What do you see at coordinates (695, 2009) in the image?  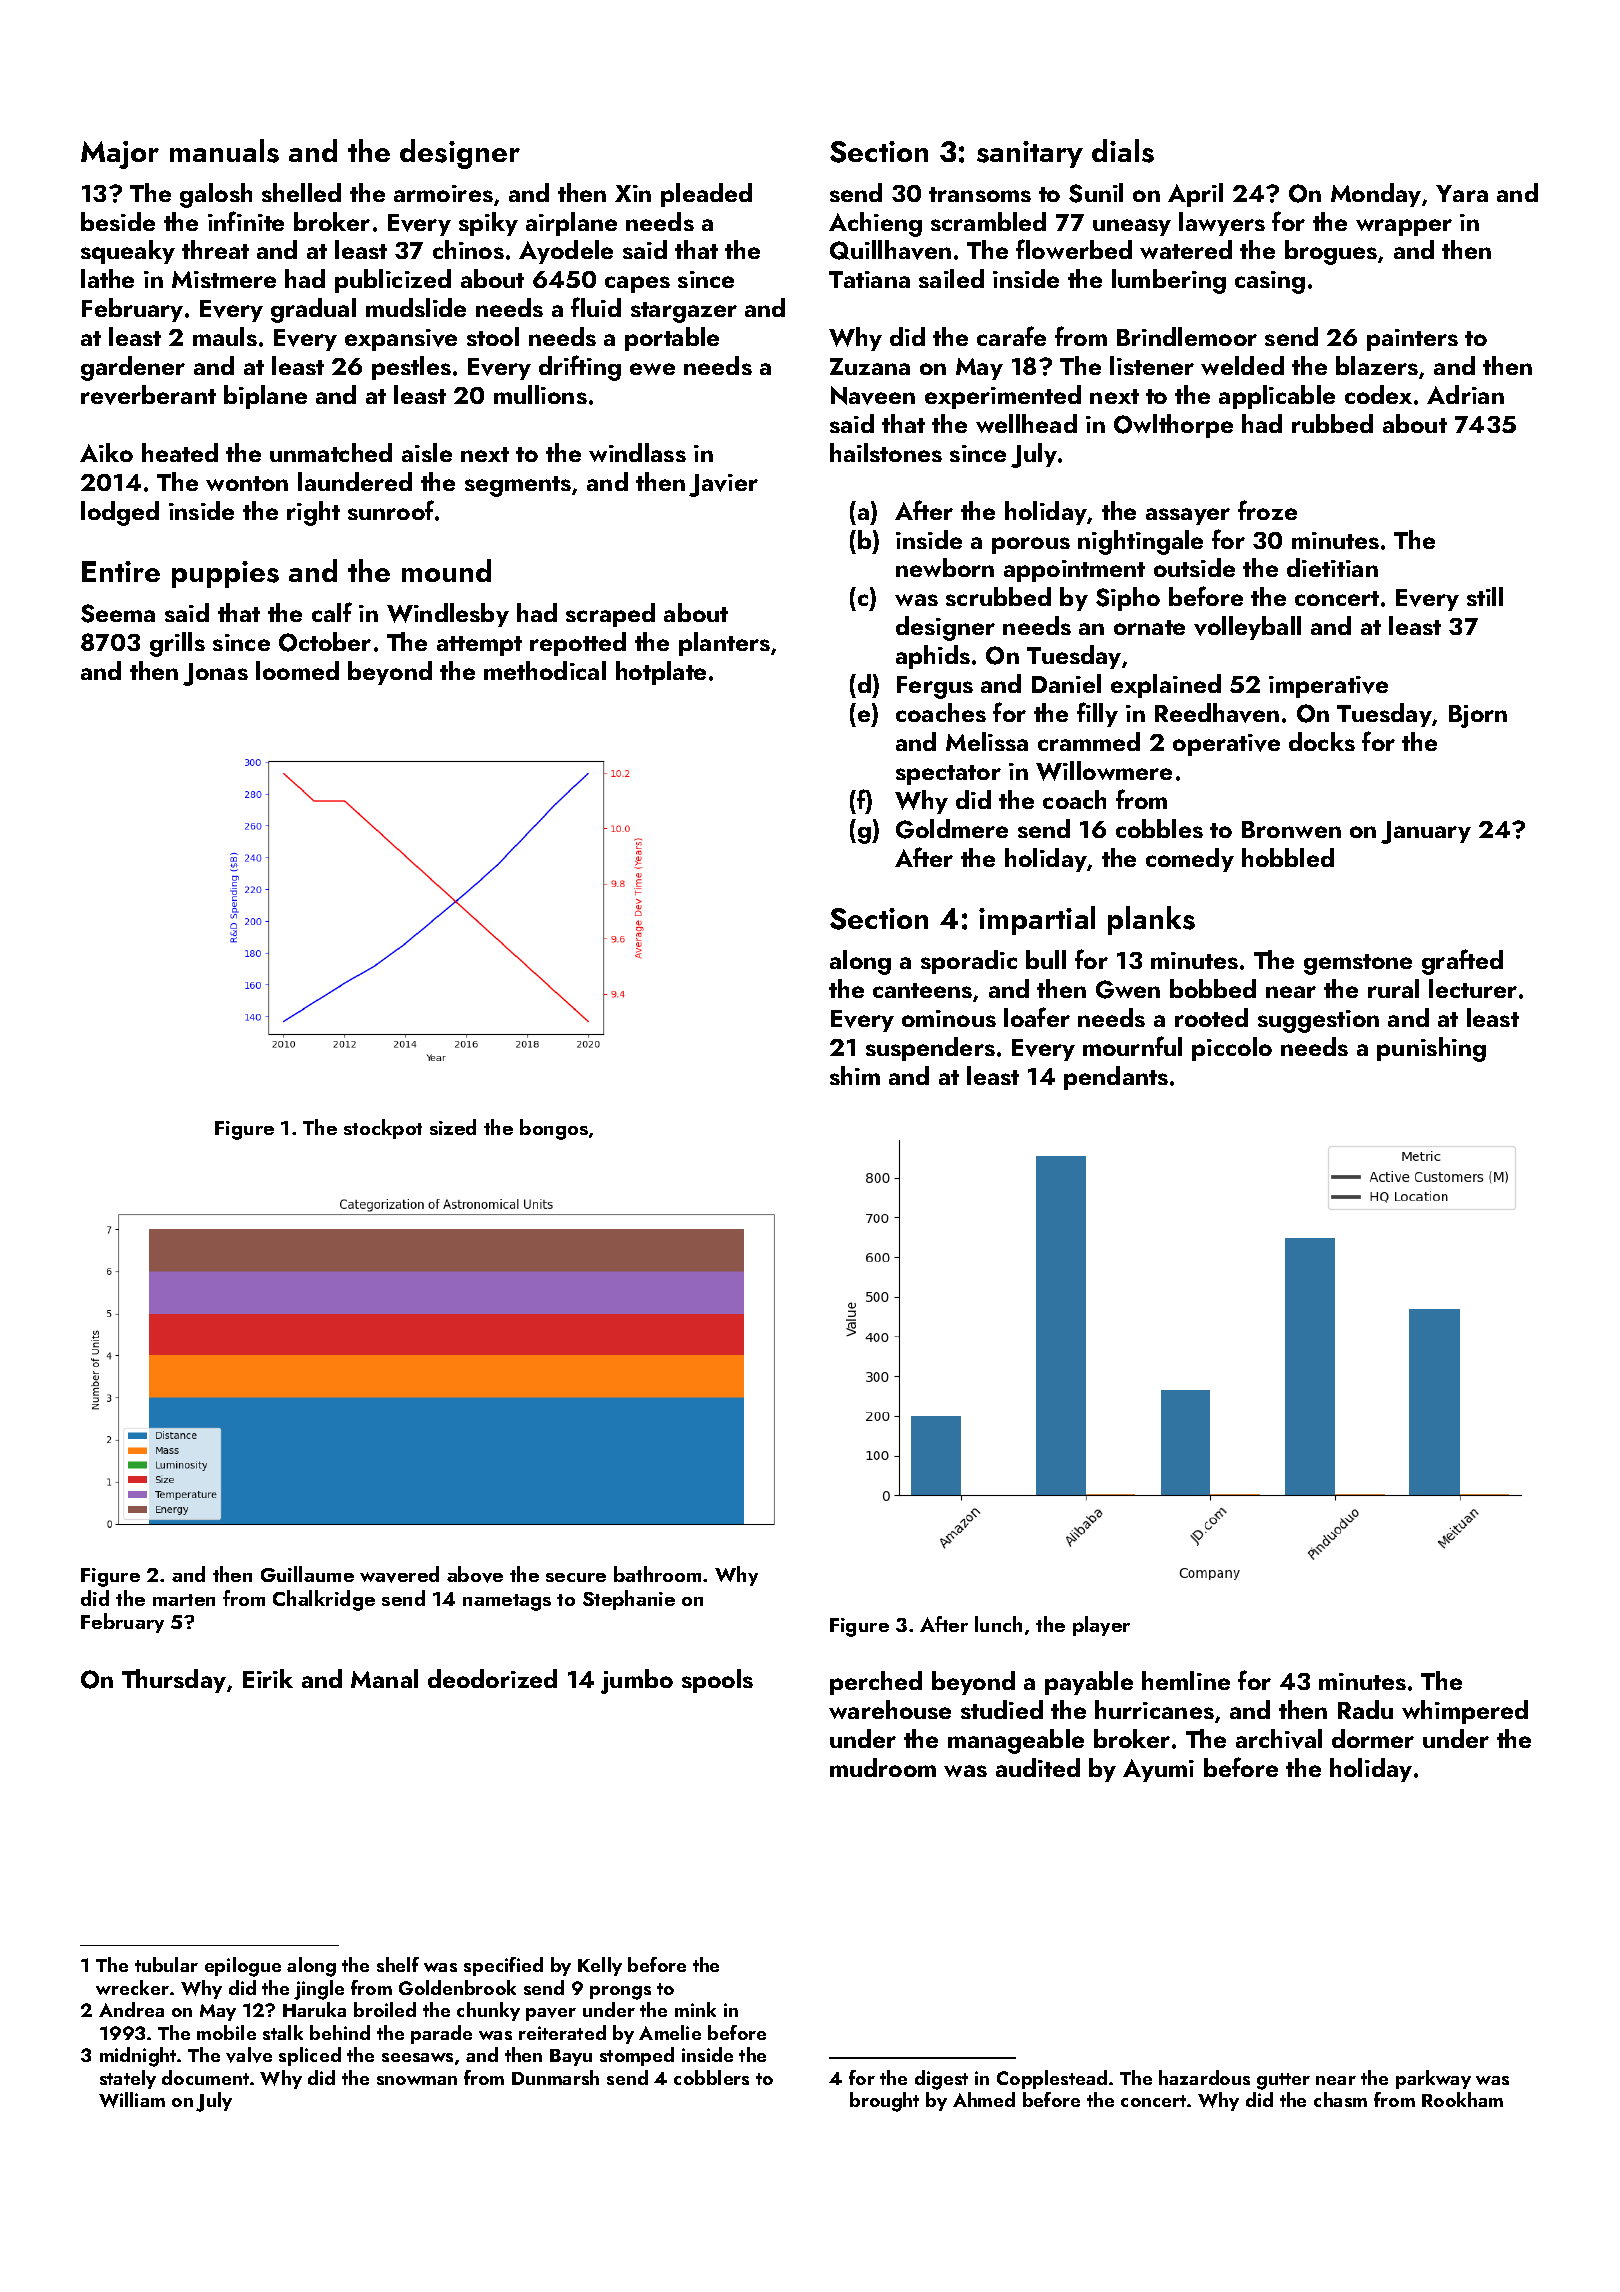 I see `mink` at bounding box center [695, 2009].
